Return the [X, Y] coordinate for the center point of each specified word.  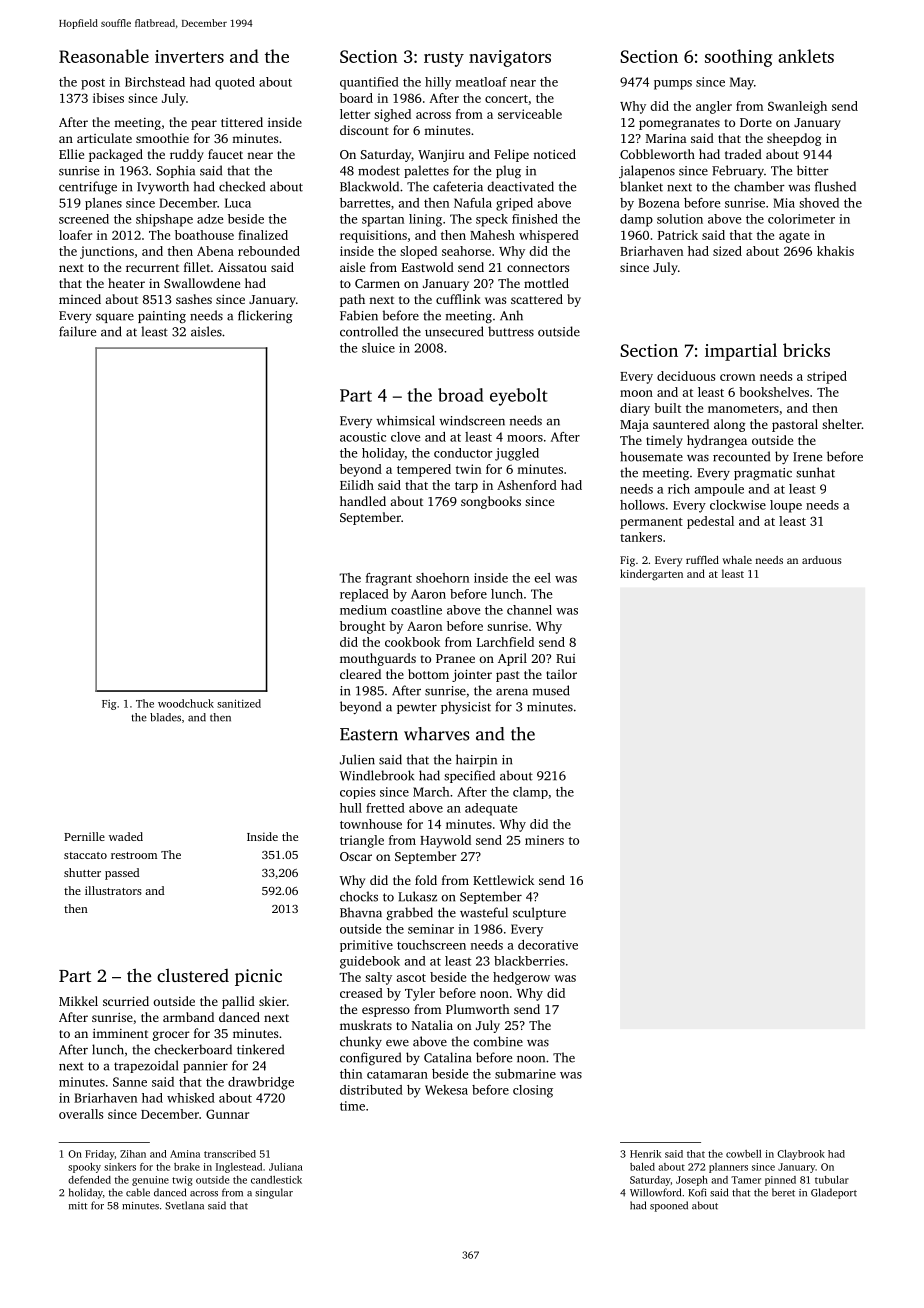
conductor [463, 453]
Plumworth [478, 1009]
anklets [806, 56]
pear [204, 125]
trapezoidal [146, 1066]
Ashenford [527, 485]
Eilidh [357, 485]
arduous [822, 560]
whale [737, 560]
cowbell [744, 1154]
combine [498, 1041]
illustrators [113, 890]
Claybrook [801, 1155]
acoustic [363, 437]
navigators [510, 58]
